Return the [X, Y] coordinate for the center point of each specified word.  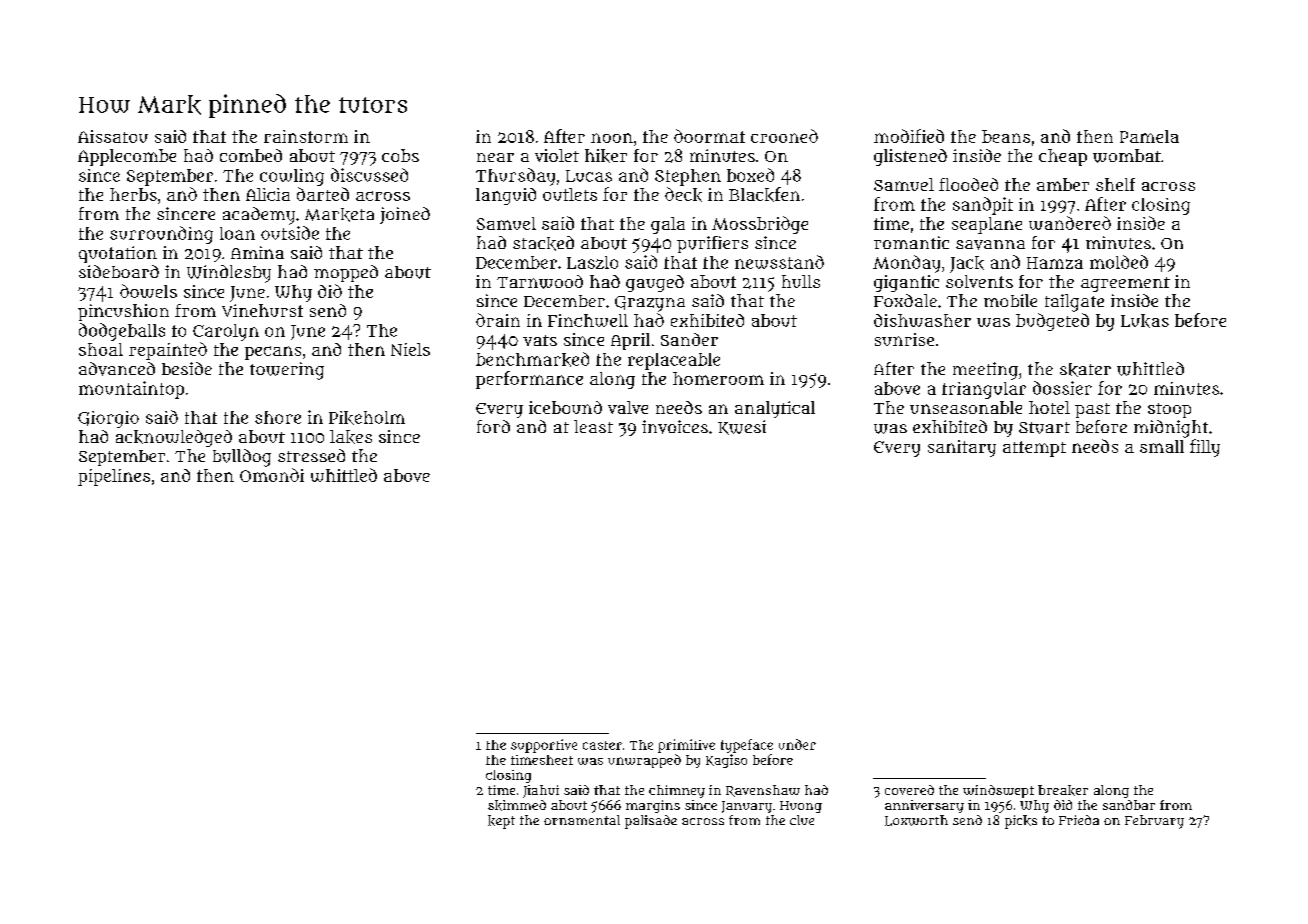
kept [501, 822]
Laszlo [592, 262]
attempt [1034, 449]
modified [909, 136]
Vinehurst [262, 310]
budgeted [1052, 322]
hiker [606, 156]
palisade [651, 822]
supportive [544, 746]
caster [602, 745]
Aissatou [113, 136]
